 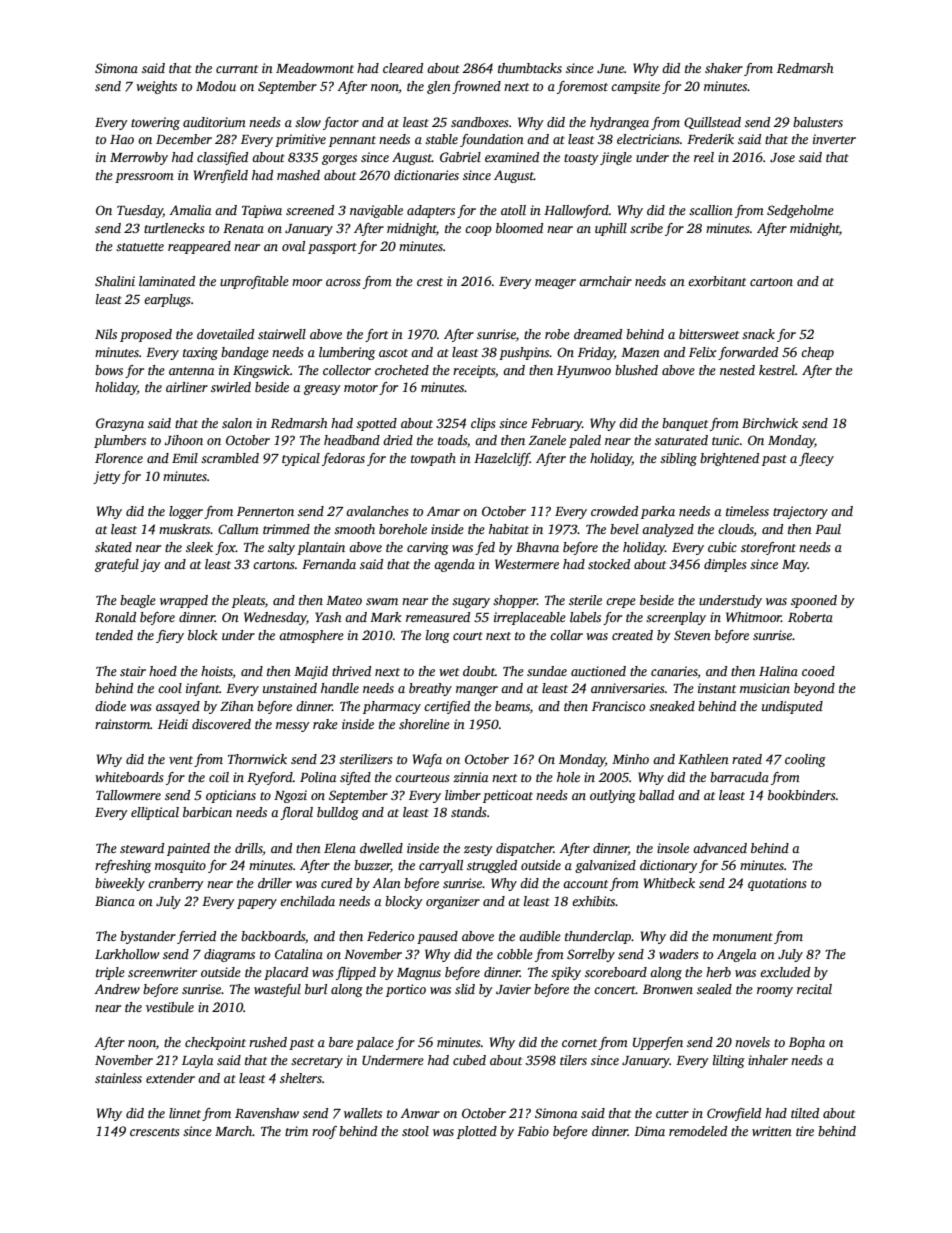 I want to click on Andrew, so click(x=117, y=989).
